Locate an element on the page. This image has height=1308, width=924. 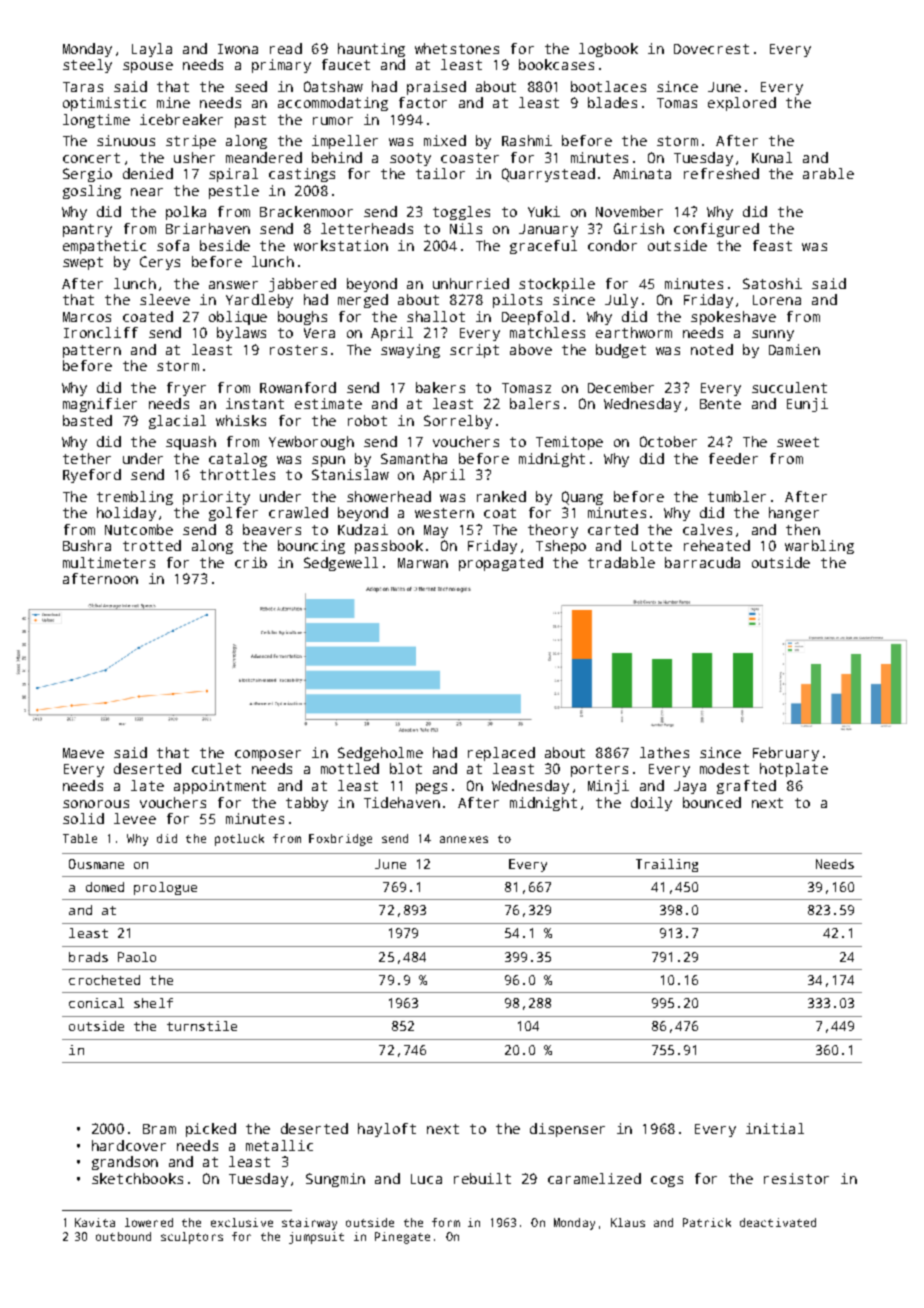
Luca is located at coordinates (426, 1179).
